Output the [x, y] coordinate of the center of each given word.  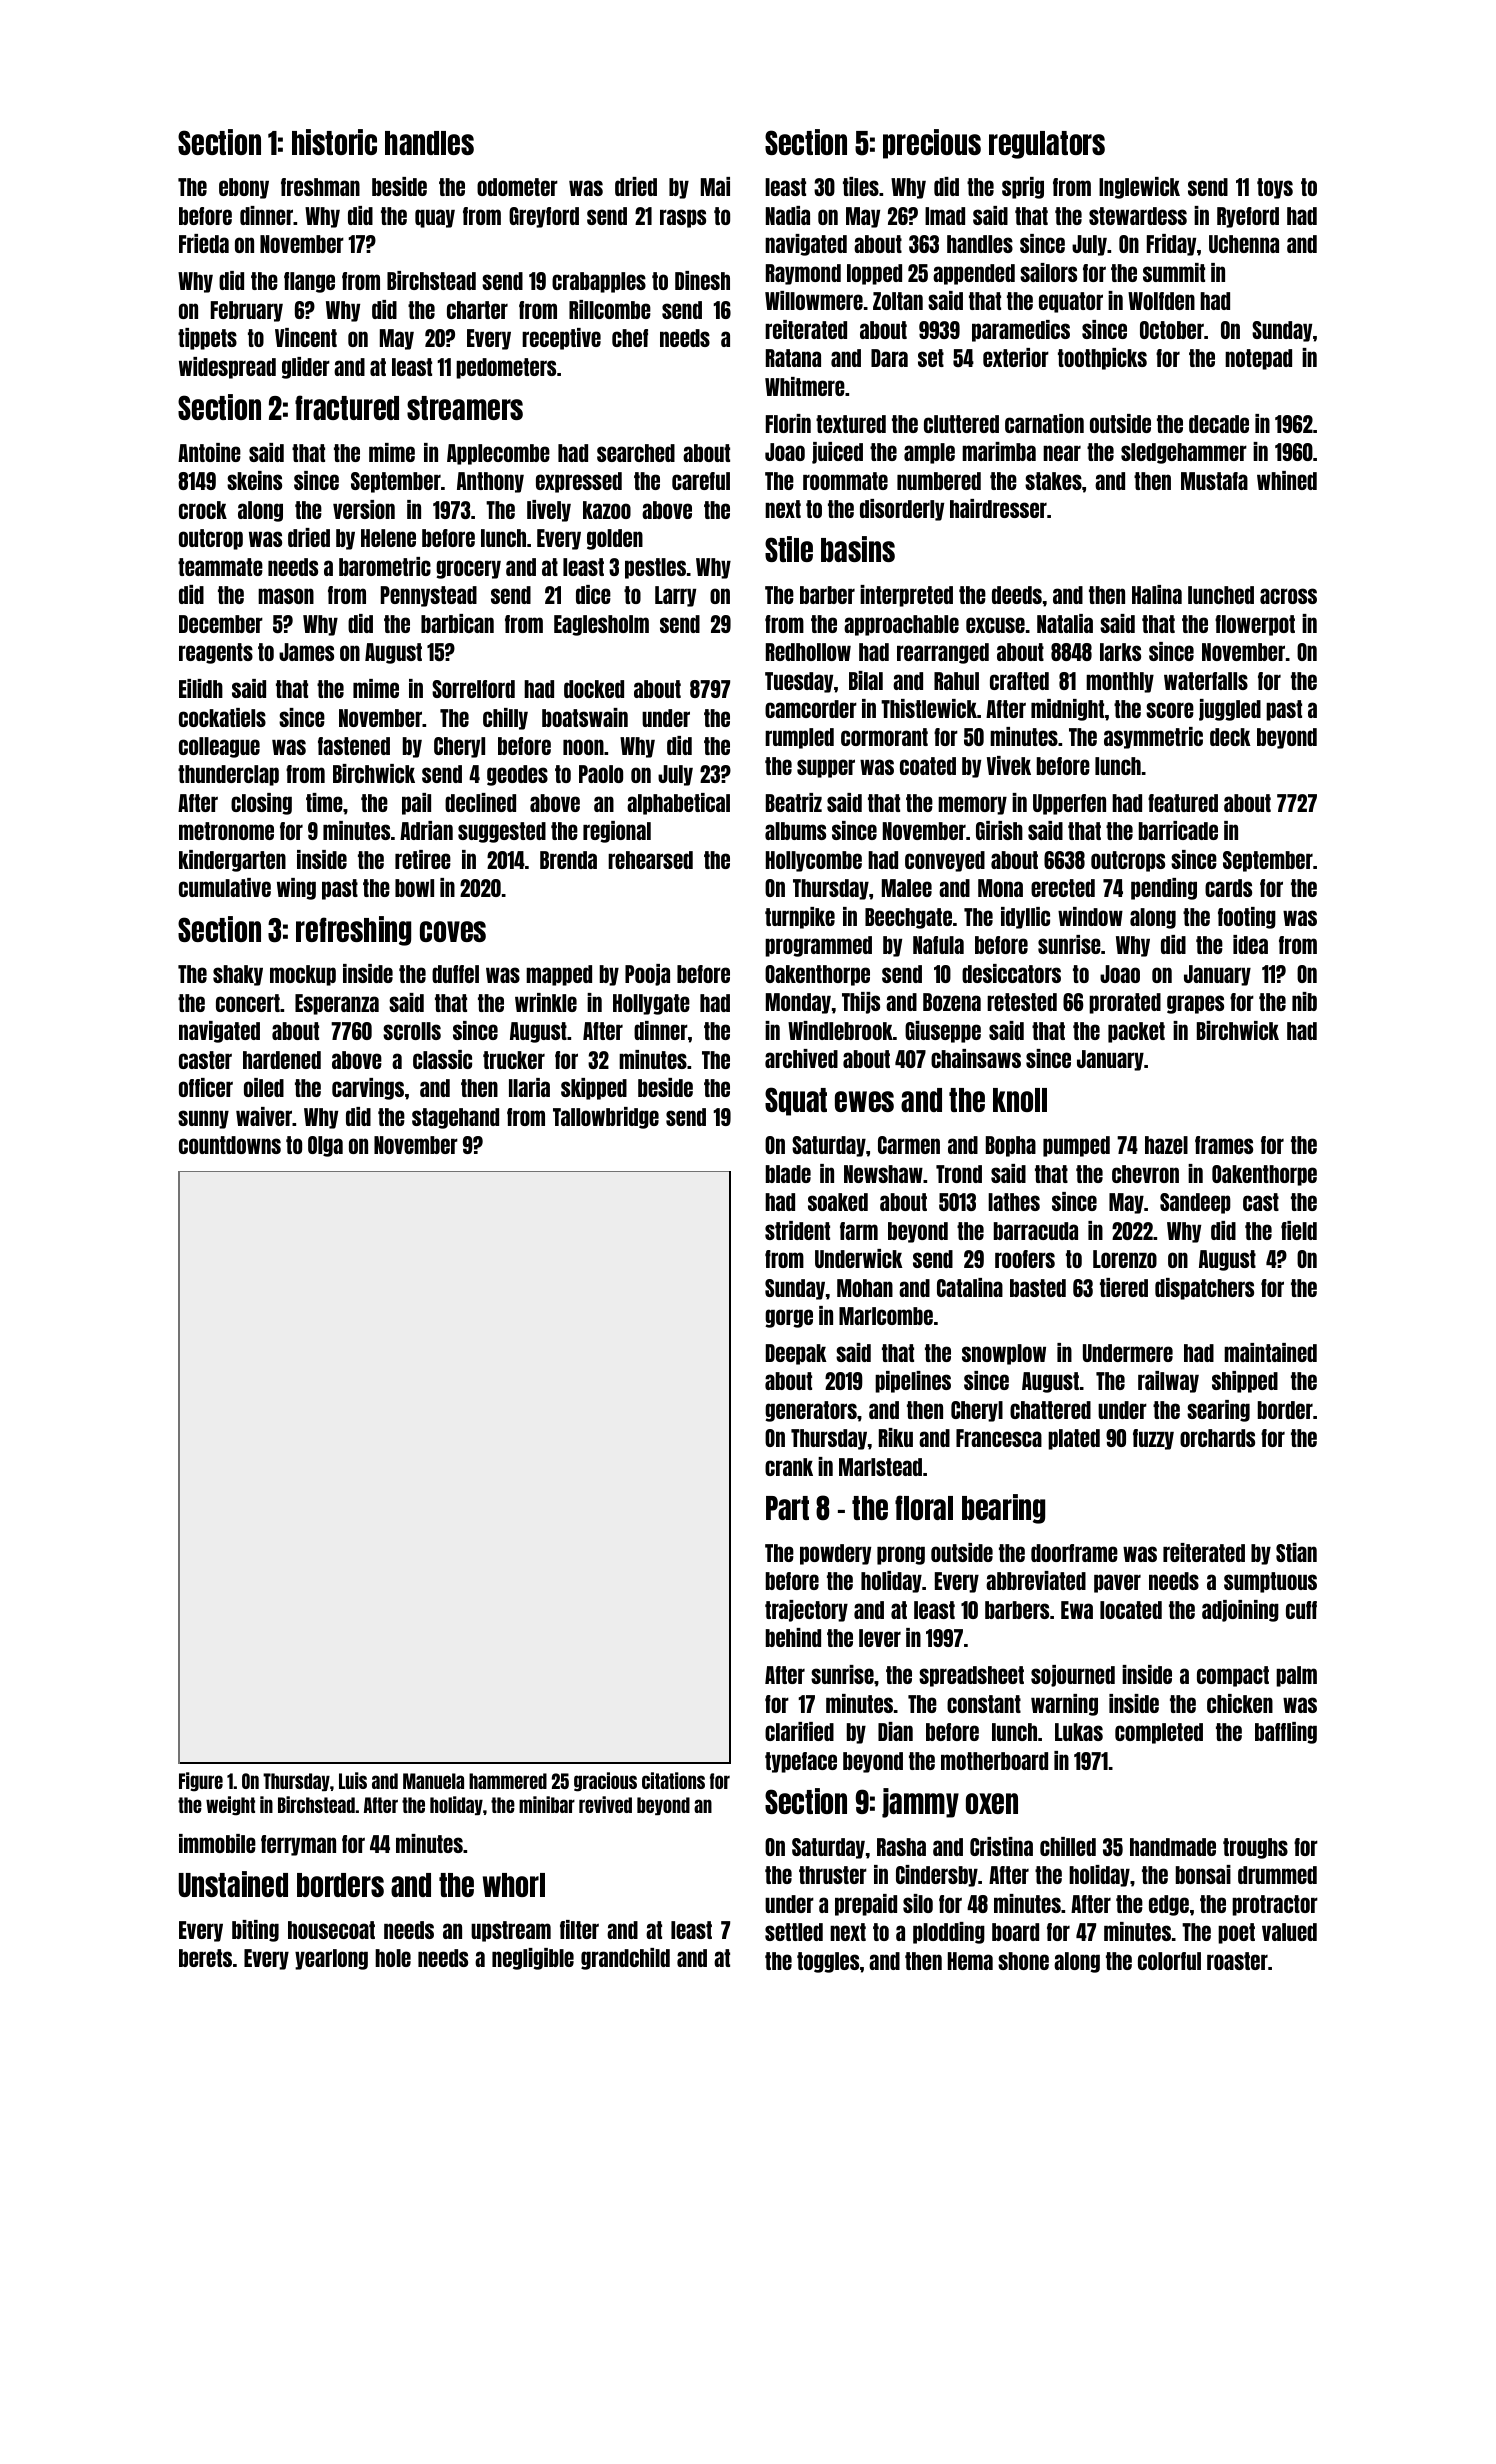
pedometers [506, 368]
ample [929, 453]
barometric [385, 566]
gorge [789, 1318]
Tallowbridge [606, 1118]
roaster [1237, 1961]
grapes [1195, 1004]
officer [206, 1087]
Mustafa [1214, 481]
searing [1218, 1411]
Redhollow [808, 652]
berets [205, 1958]
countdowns [230, 1145]
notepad [1258, 359]
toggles [828, 1962]
